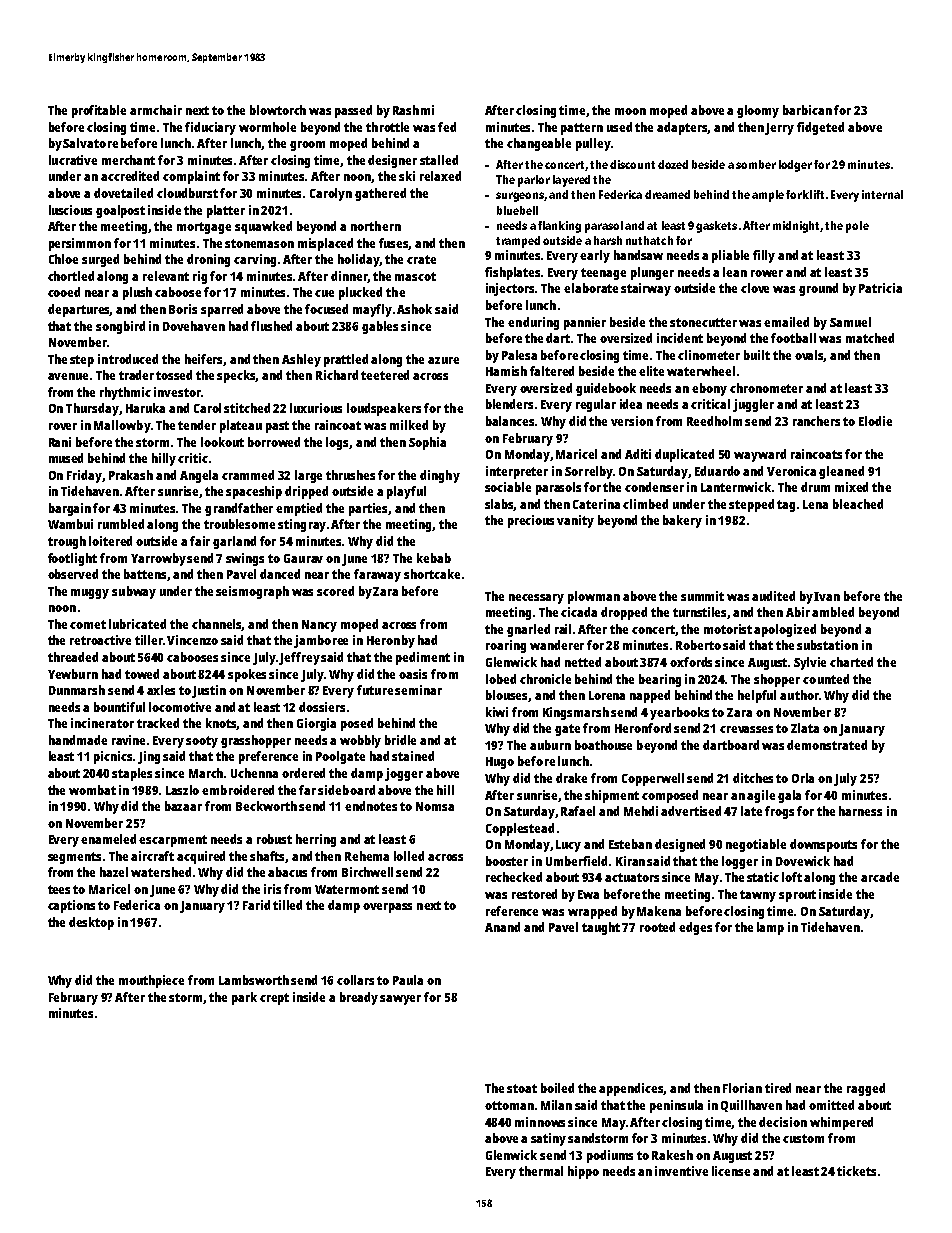 The height and width of the document is (1233, 952). I want to click on mouthpiece, so click(151, 981).
